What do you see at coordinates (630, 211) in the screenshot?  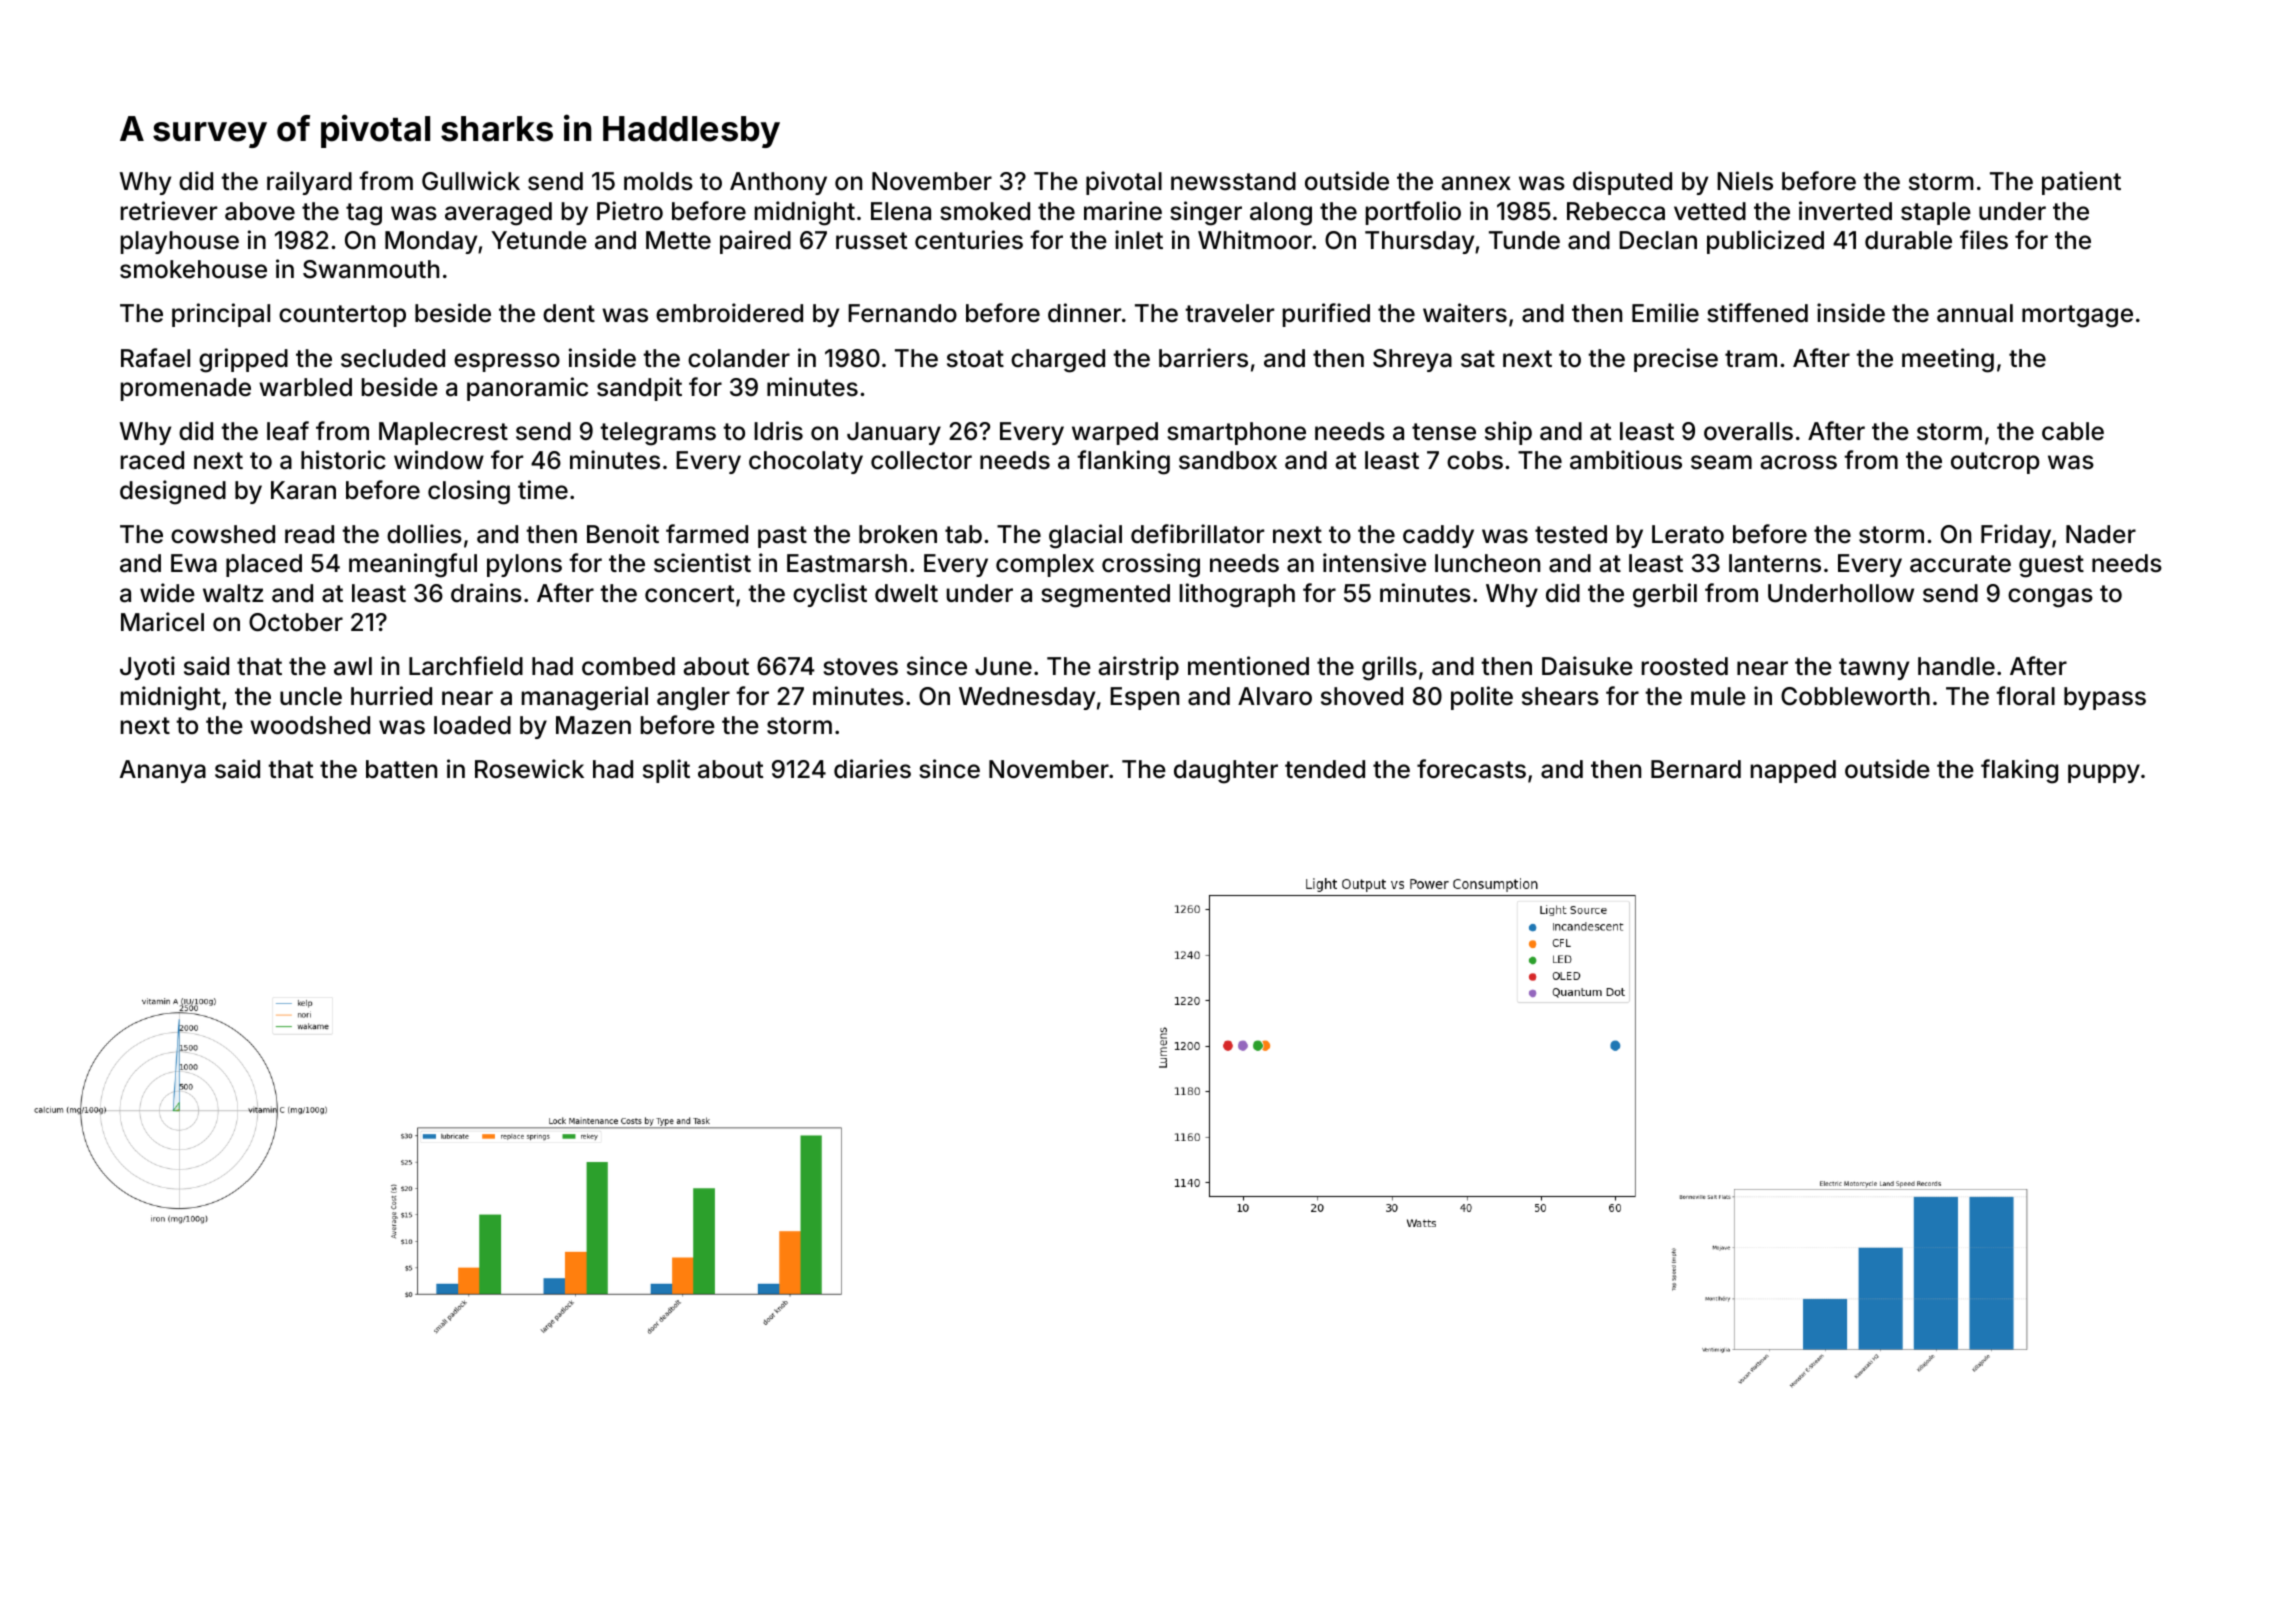 I see `Pietro` at bounding box center [630, 211].
